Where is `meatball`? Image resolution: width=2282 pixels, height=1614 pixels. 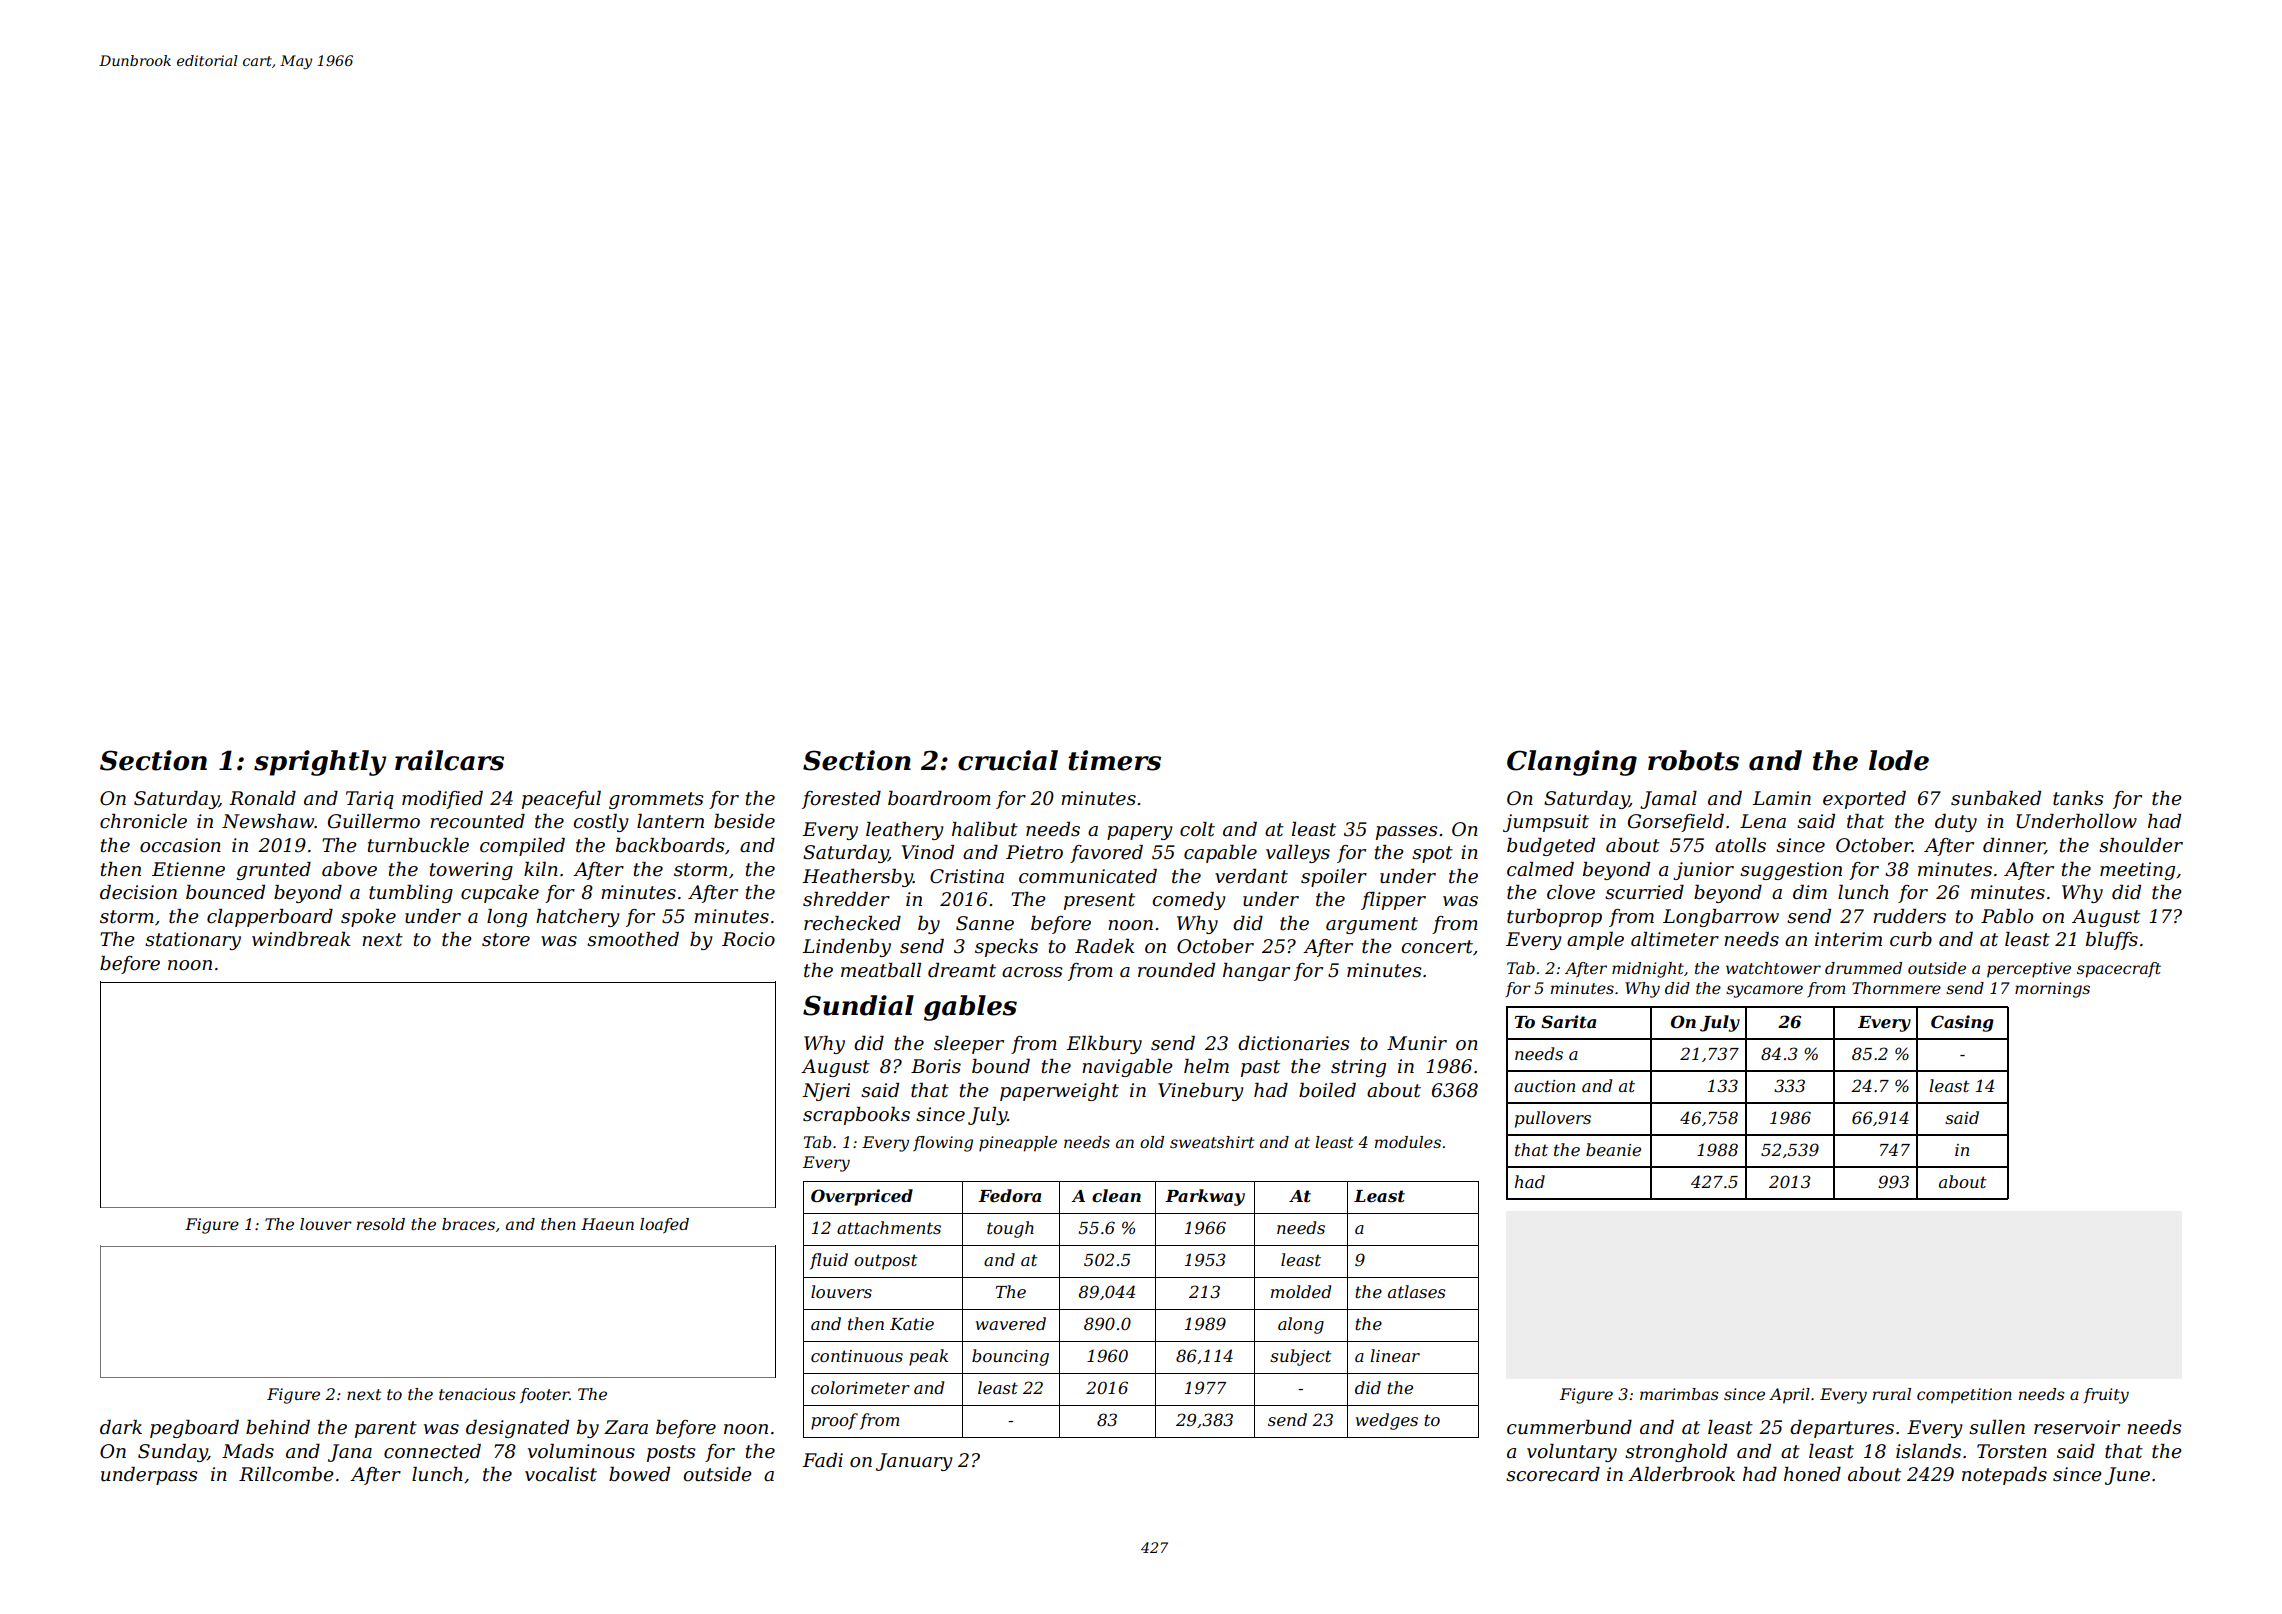
meatball is located at coordinates (881, 970).
